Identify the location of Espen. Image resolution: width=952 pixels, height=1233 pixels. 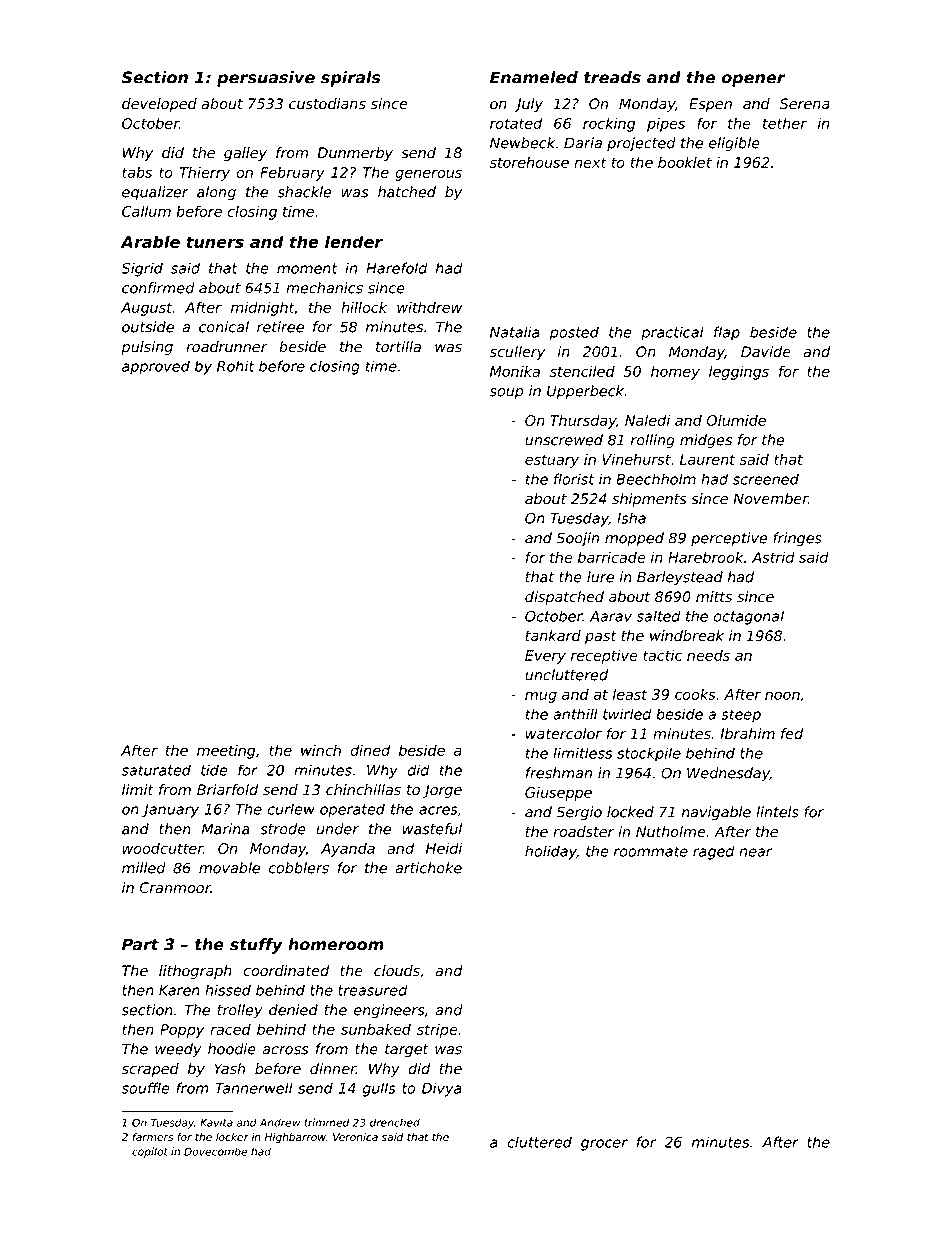
(710, 105).
